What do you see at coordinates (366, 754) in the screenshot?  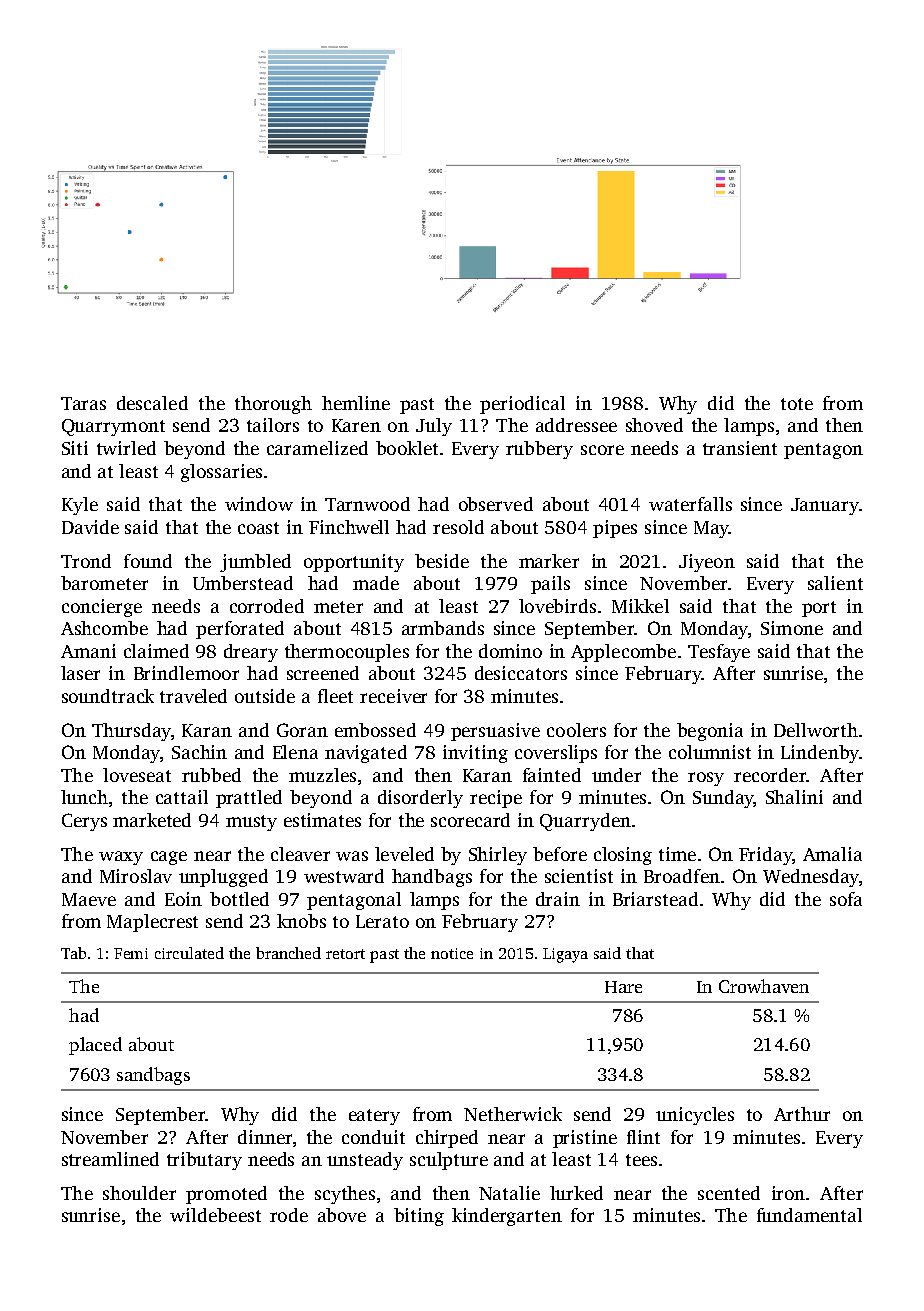 I see `navigated` at bounding box center [366, 754].
